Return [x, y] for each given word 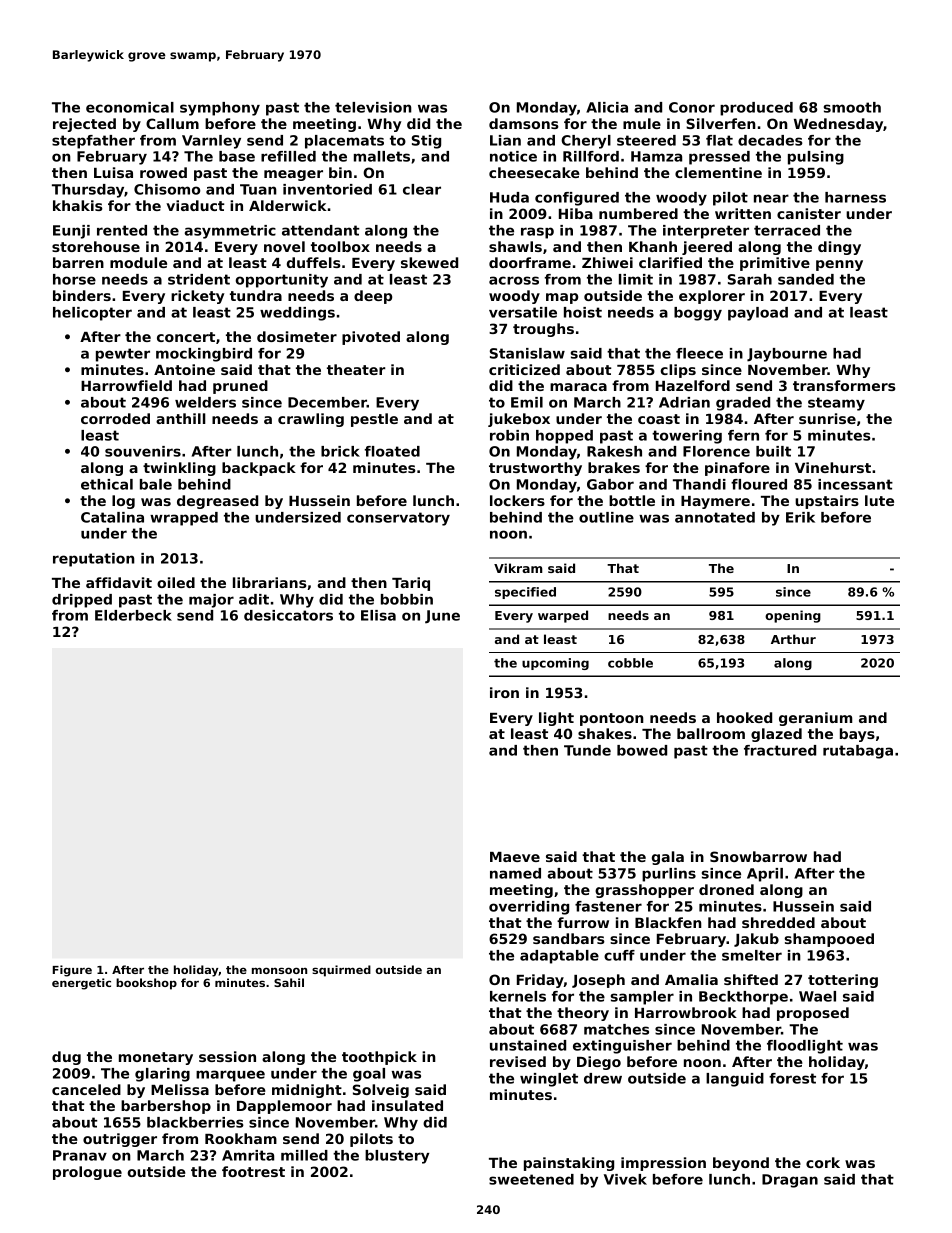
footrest [253, 1171]
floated [392, 451]
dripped [82, 601]
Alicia [607, 107]
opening [793, 616]
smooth [852, 107]
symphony [220, 109]
